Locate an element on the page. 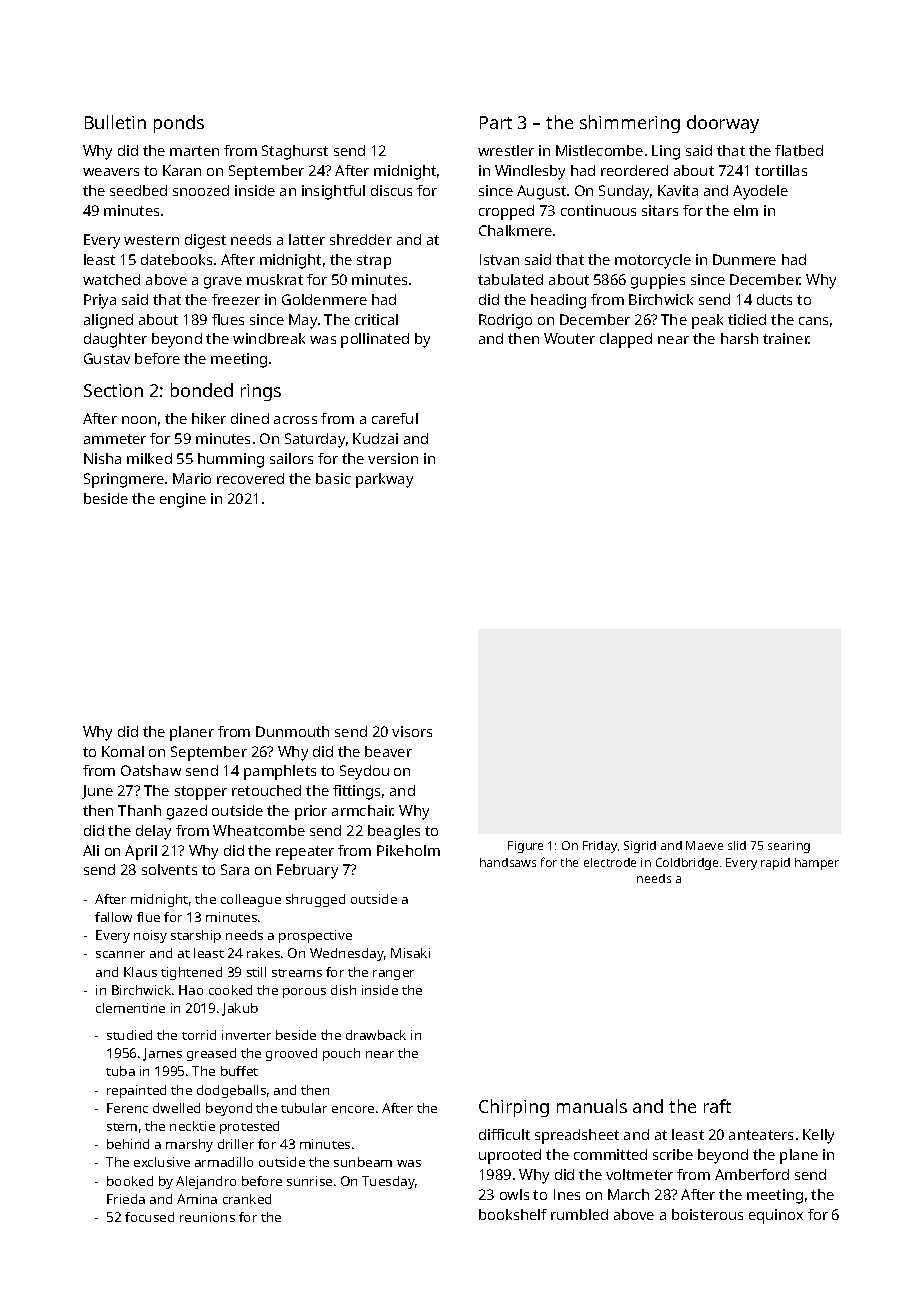 The width and height of the page is (924, 1308). engine is located at coordinates (183, 500).
